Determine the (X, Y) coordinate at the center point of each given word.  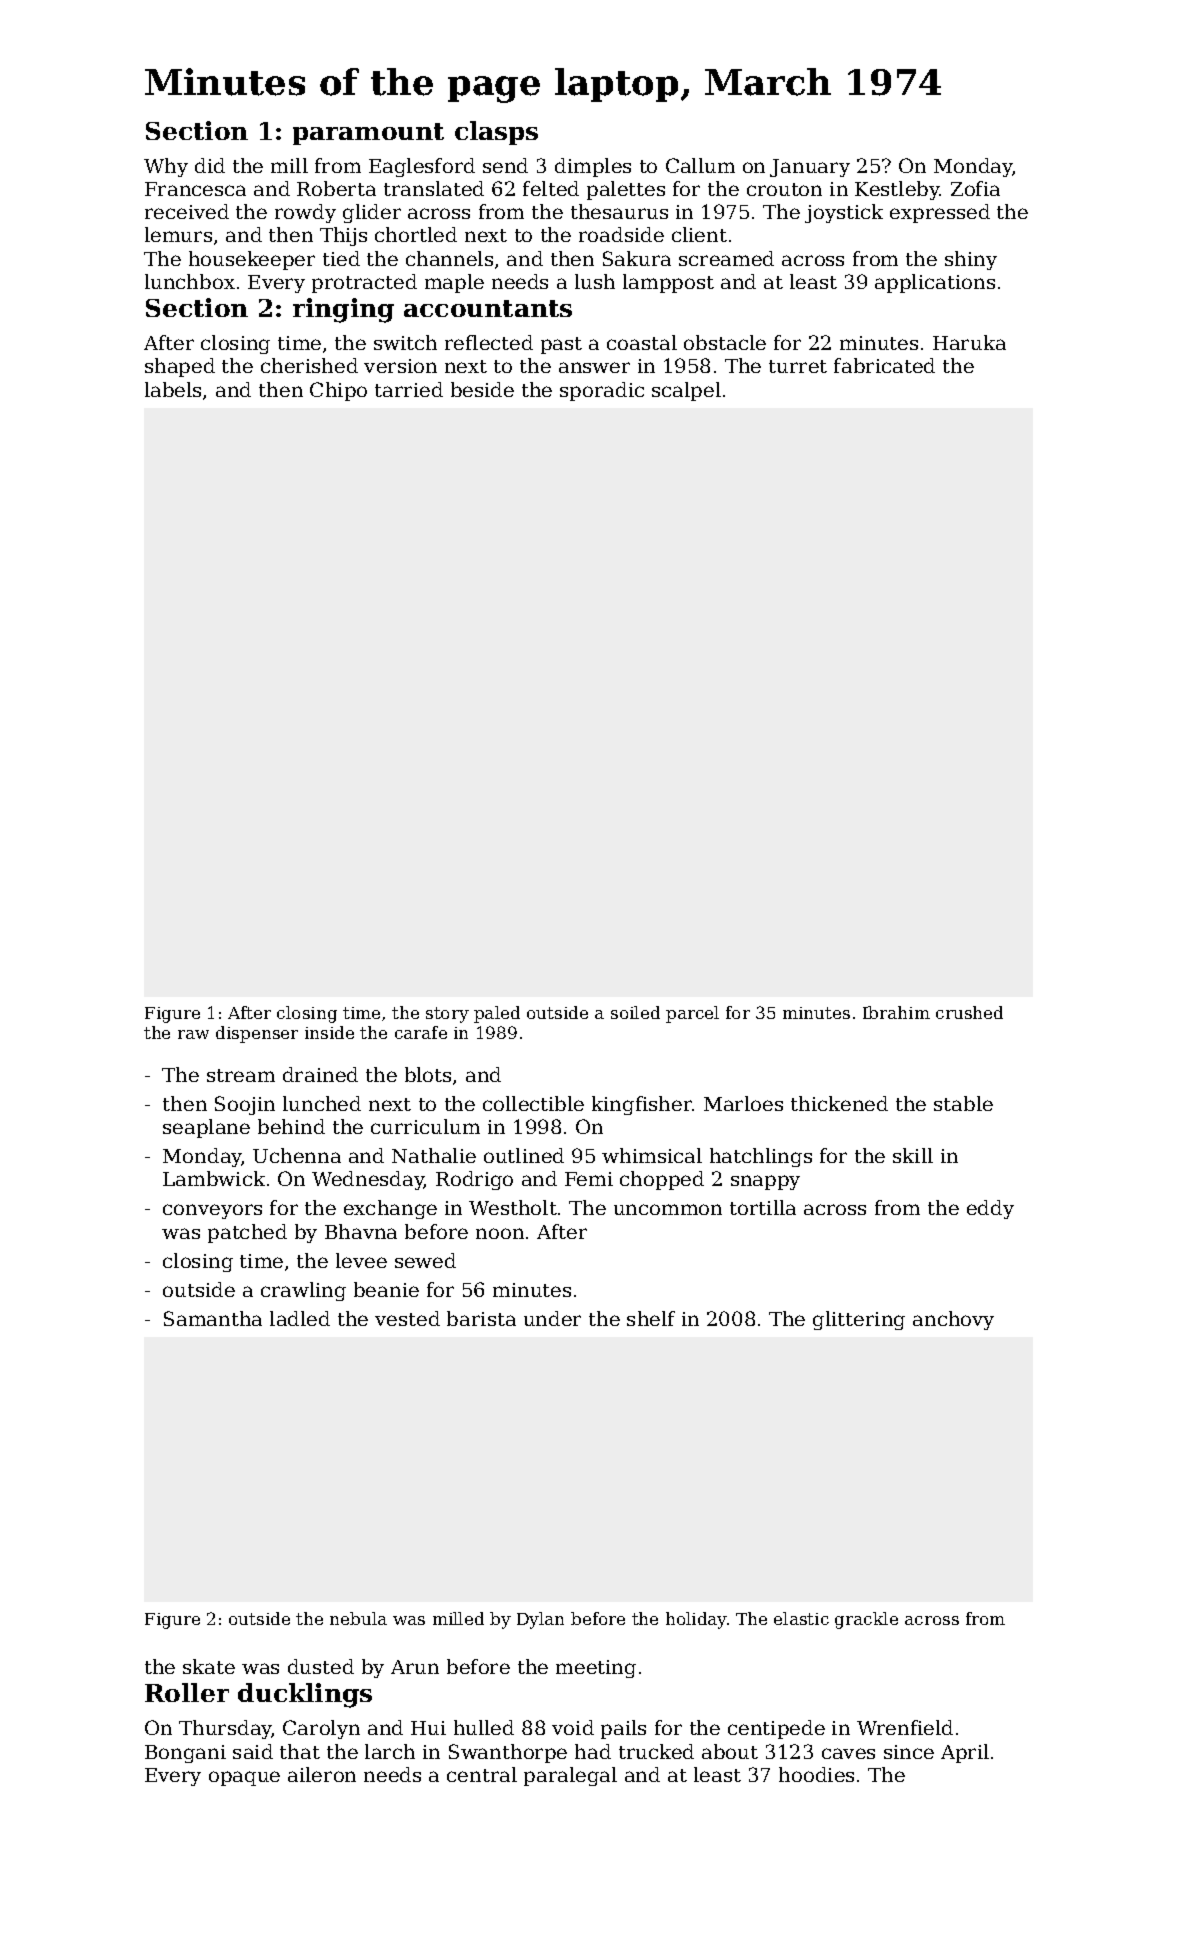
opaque (244, 1778)
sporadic (602, 391)
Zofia (975, 188)
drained (320, 1074)
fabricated (884, 365)
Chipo (338, 391)
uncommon (668, 1209)
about (730, 1751)
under (552, 1318)
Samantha (213, 1318)
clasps (496, 133)
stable (963, 1103)
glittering (859, 1320)
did (210, 165)
